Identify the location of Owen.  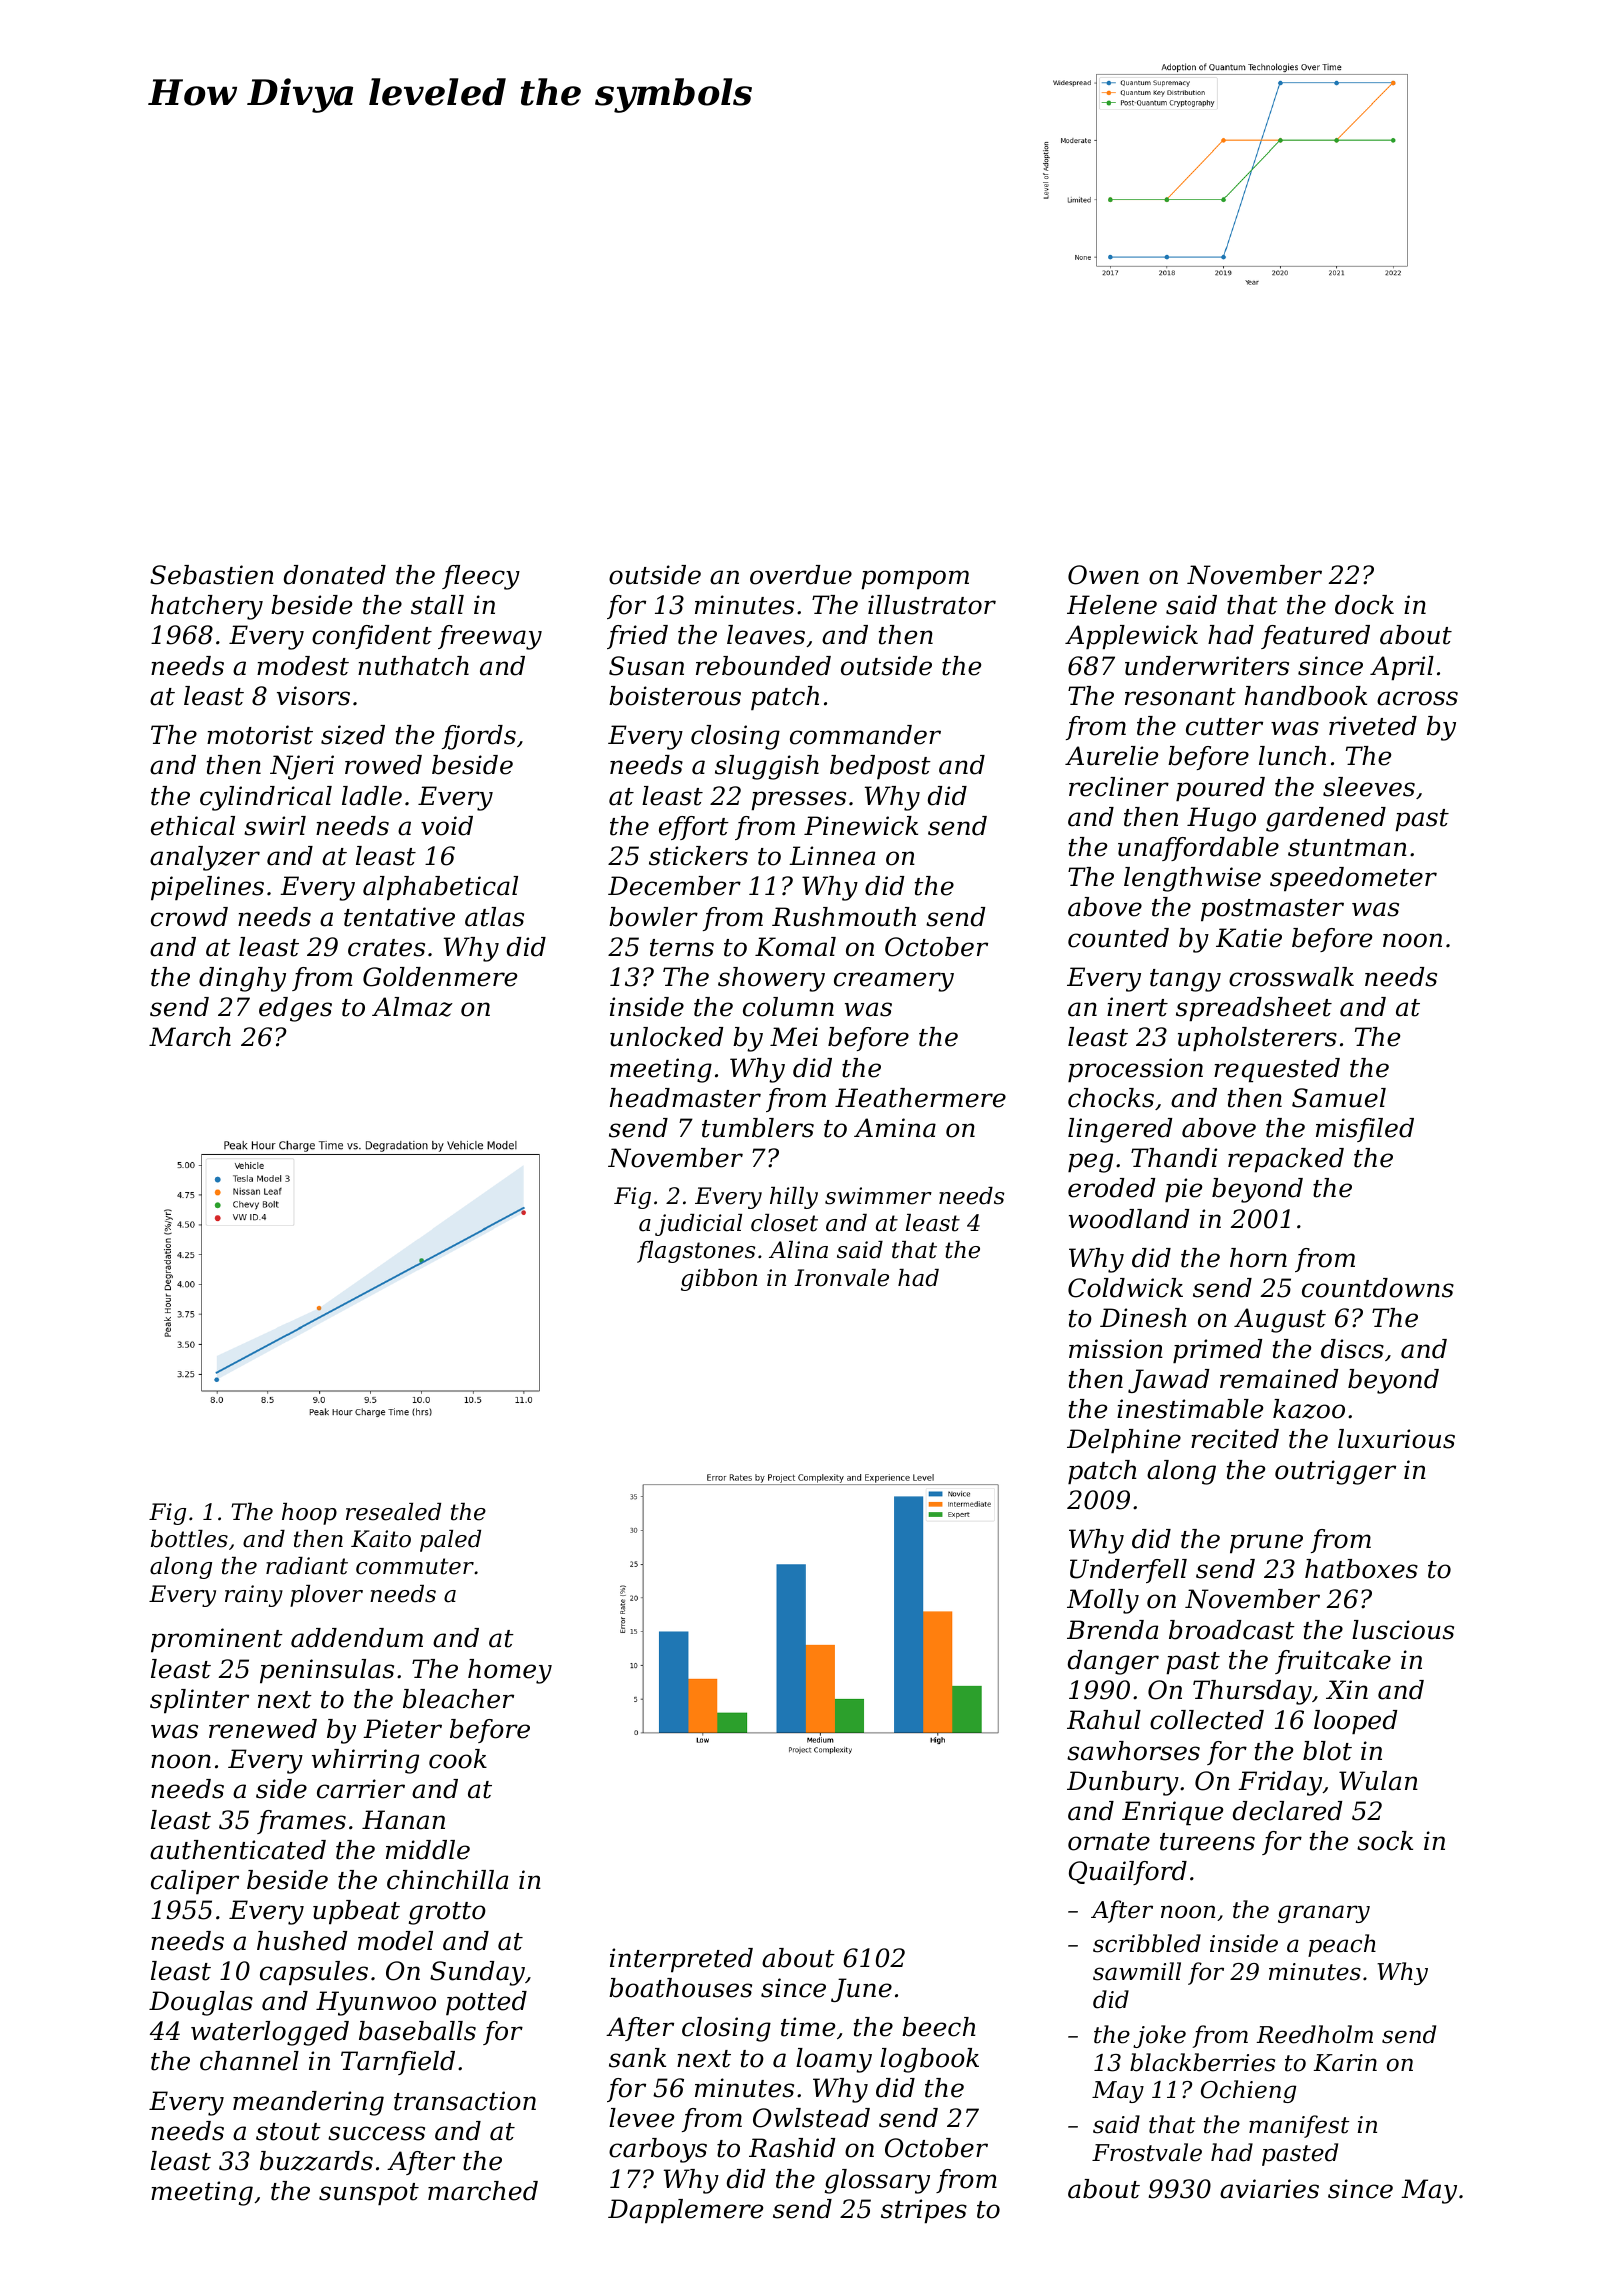
(1103, 575).
